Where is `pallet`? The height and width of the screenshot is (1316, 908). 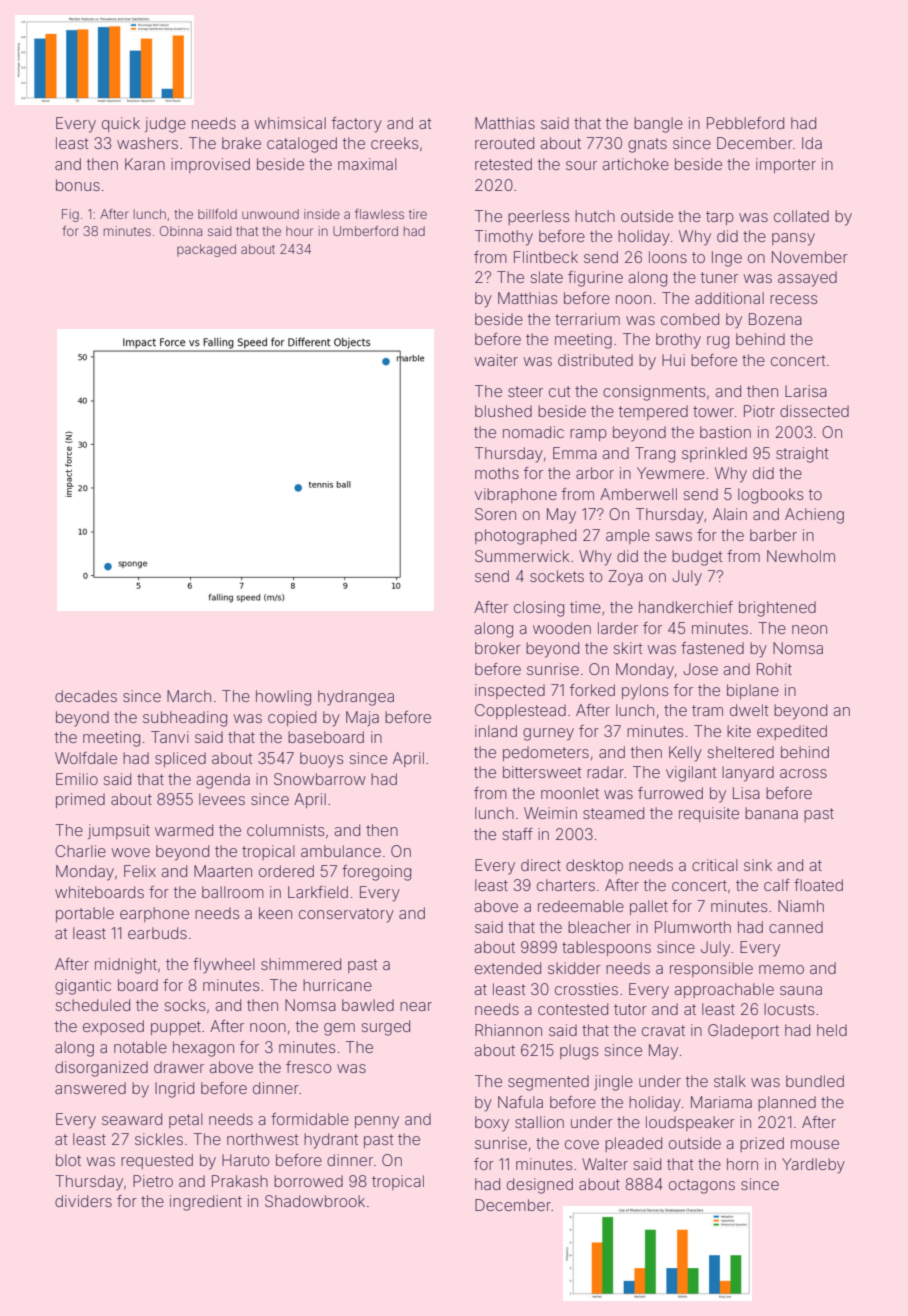
pallet is located at coordinates (649, 907).
